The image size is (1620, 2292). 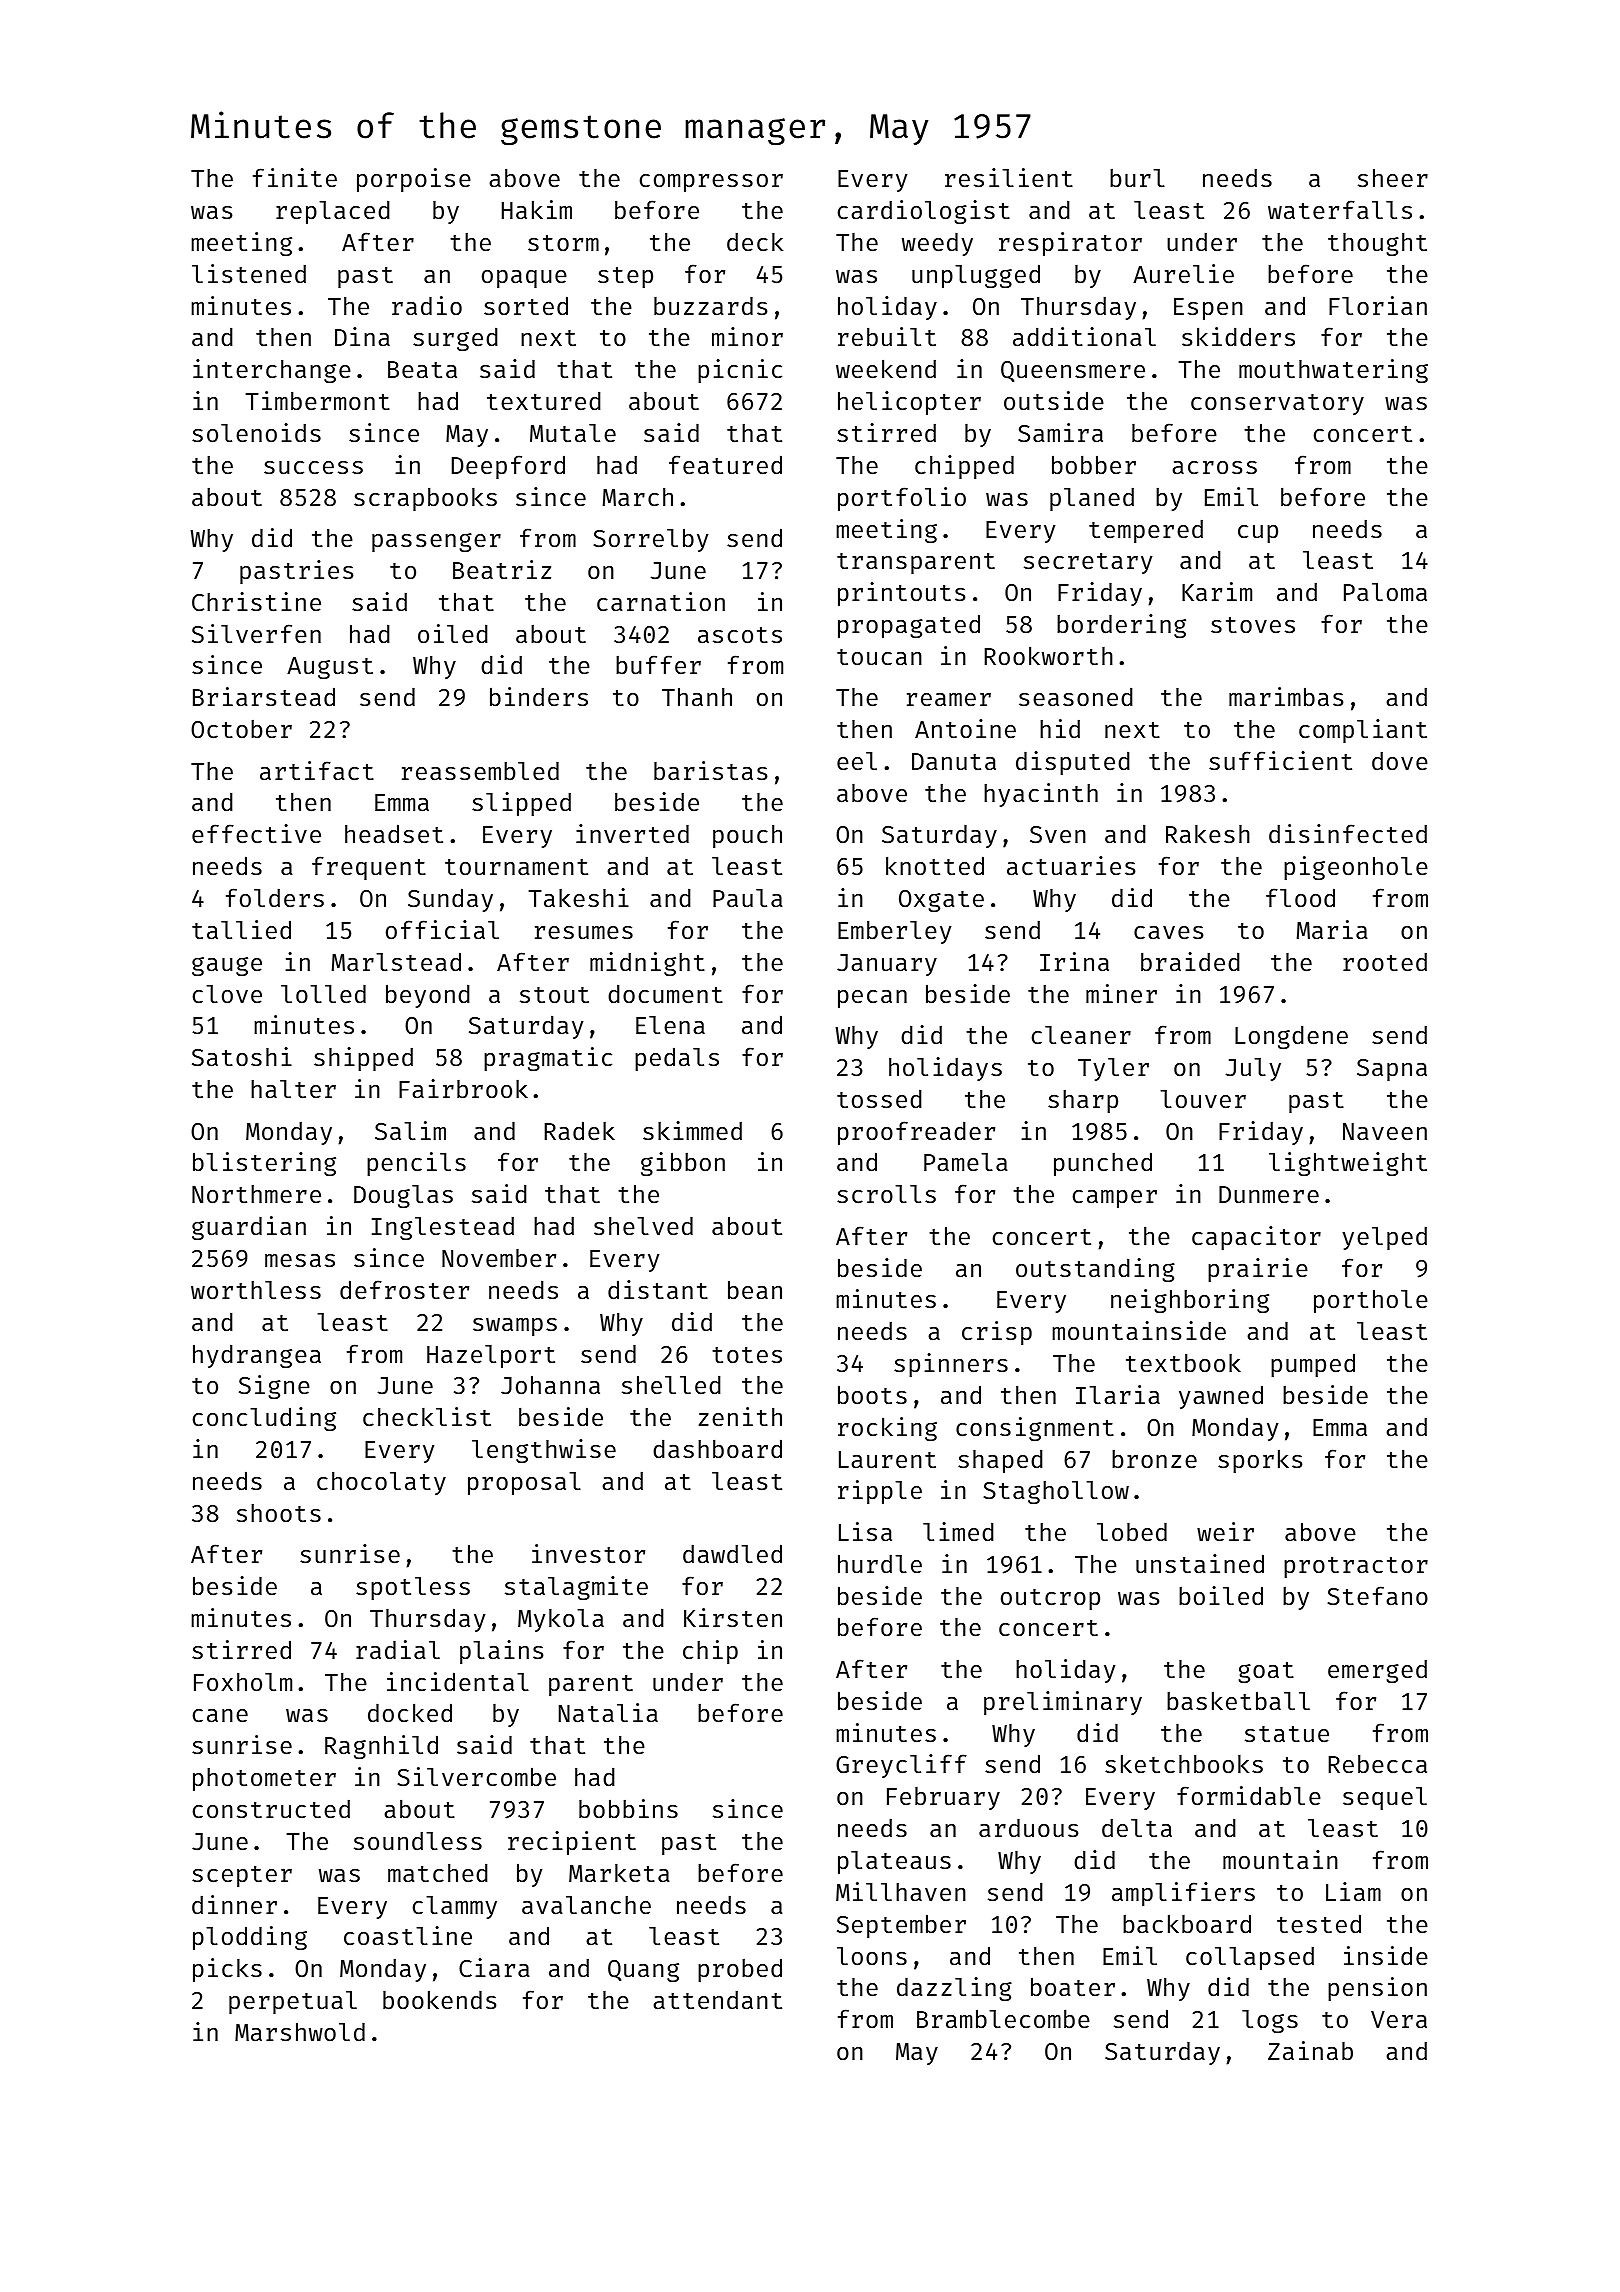 What do you see at coordinates (1063, 1703) in the screenshot?
I see `preliminary` at bounding box center [1063, 1703].
